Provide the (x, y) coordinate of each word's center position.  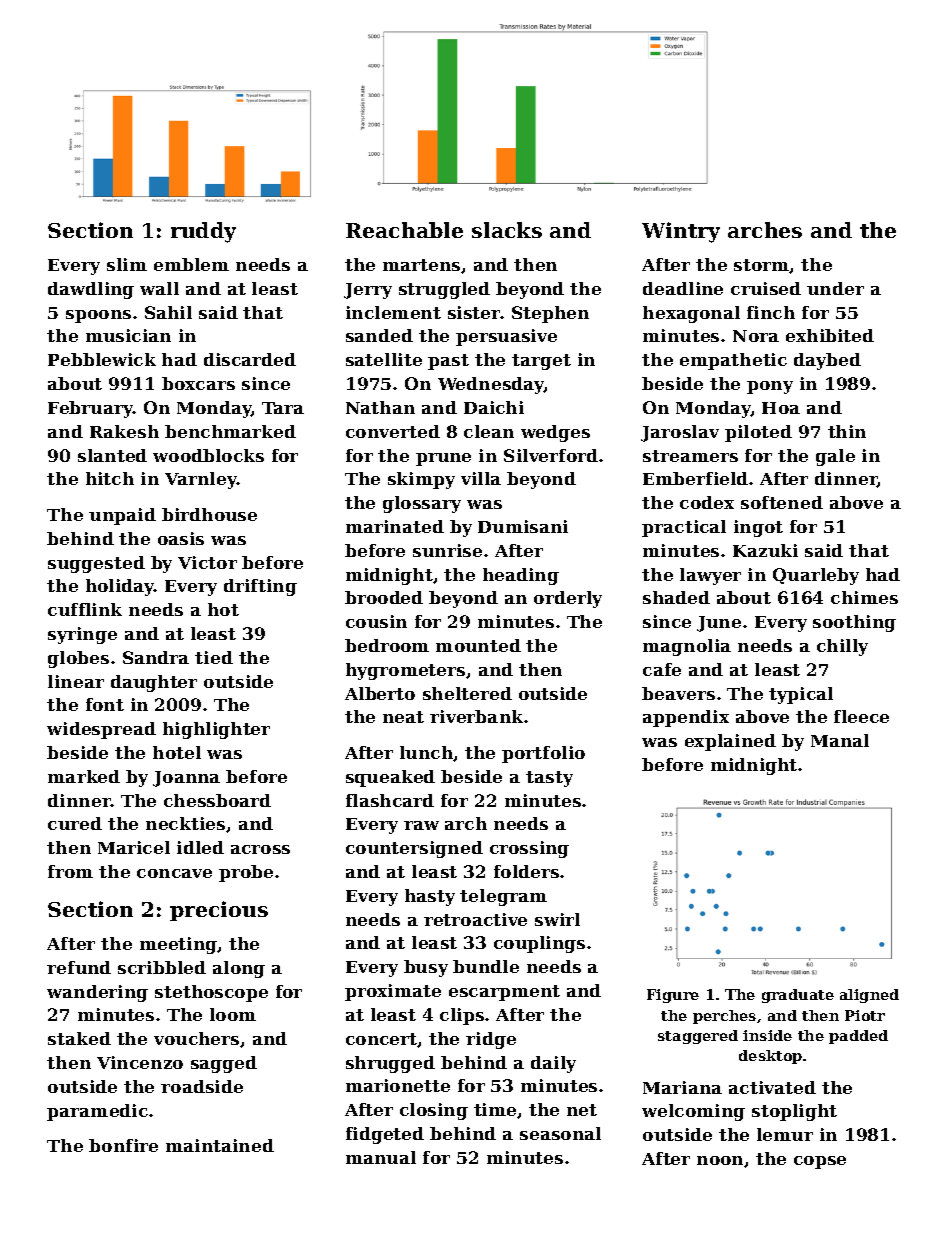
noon (720, 1160)
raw (421, 825)
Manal (840, 740)
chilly (842, 647)
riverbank (476, 716)
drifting (260, 587)
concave (174, 873)
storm (762, 266)
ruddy (203, 232)
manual (381, 1157)
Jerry (368, 291)
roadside (202, 1086)
